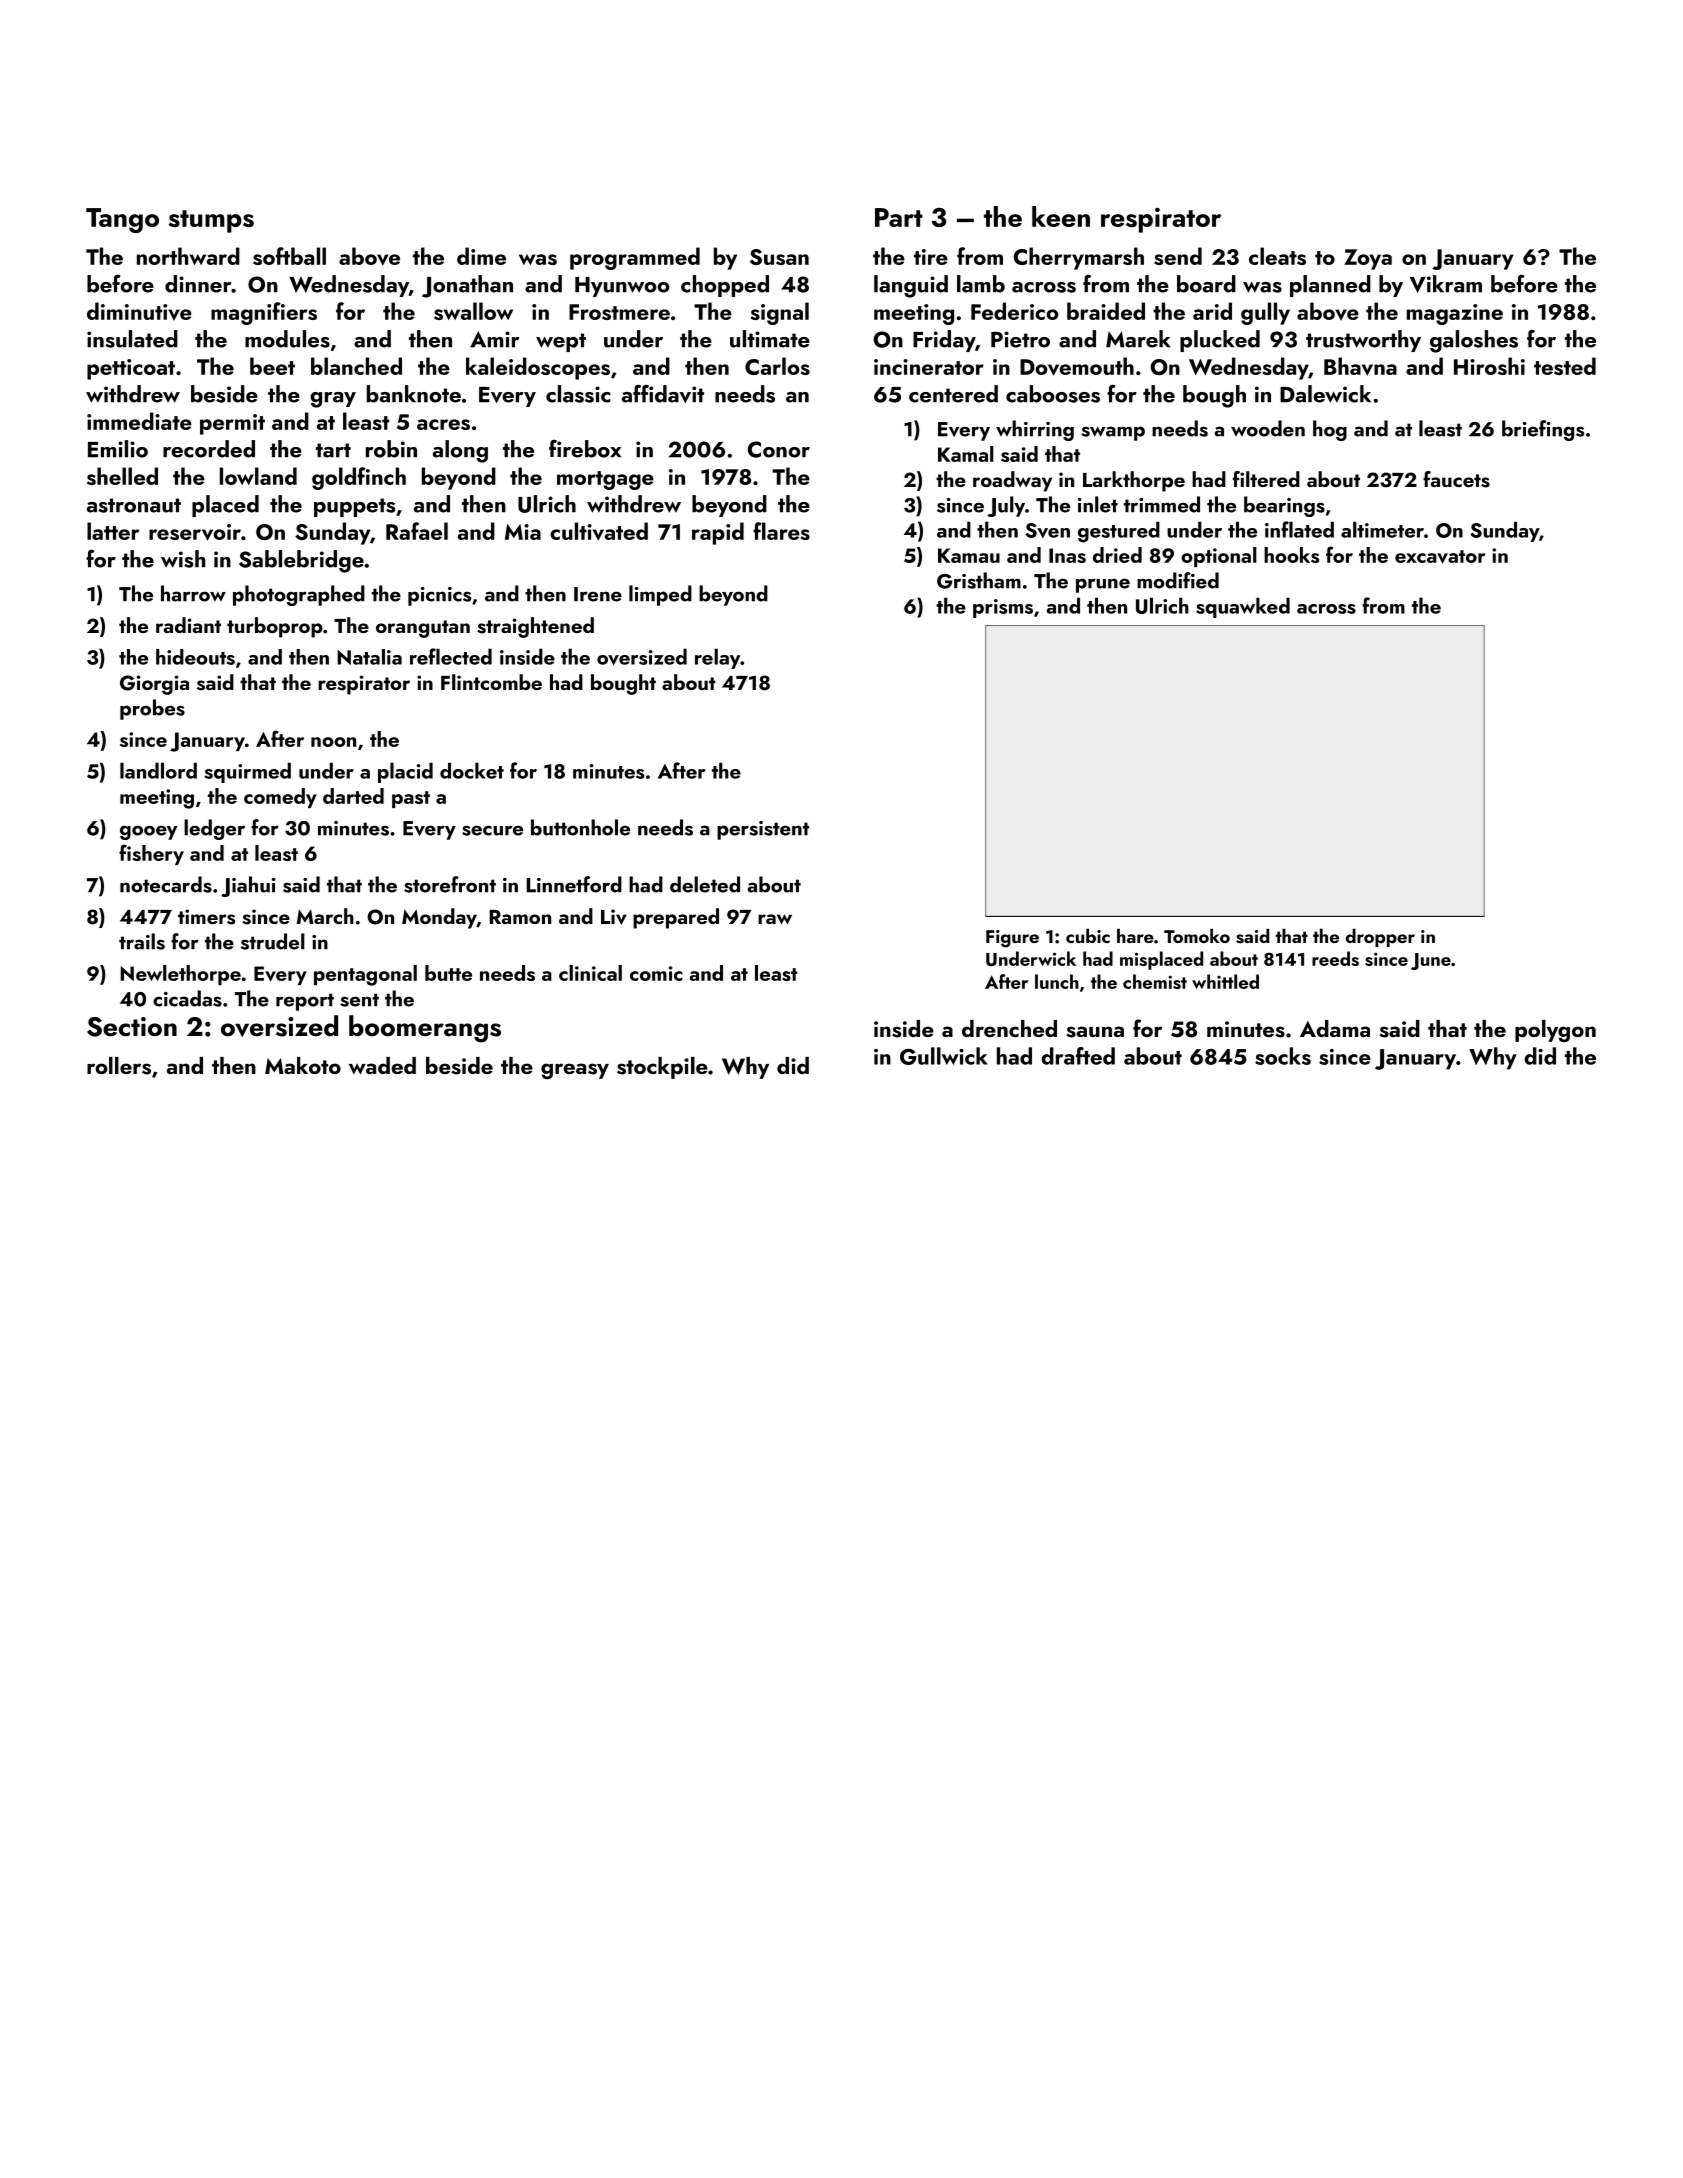  What do you see at coordinates (1078, 1056) in the document?
I see `drafted` at bounding box center [1078, 1056].
